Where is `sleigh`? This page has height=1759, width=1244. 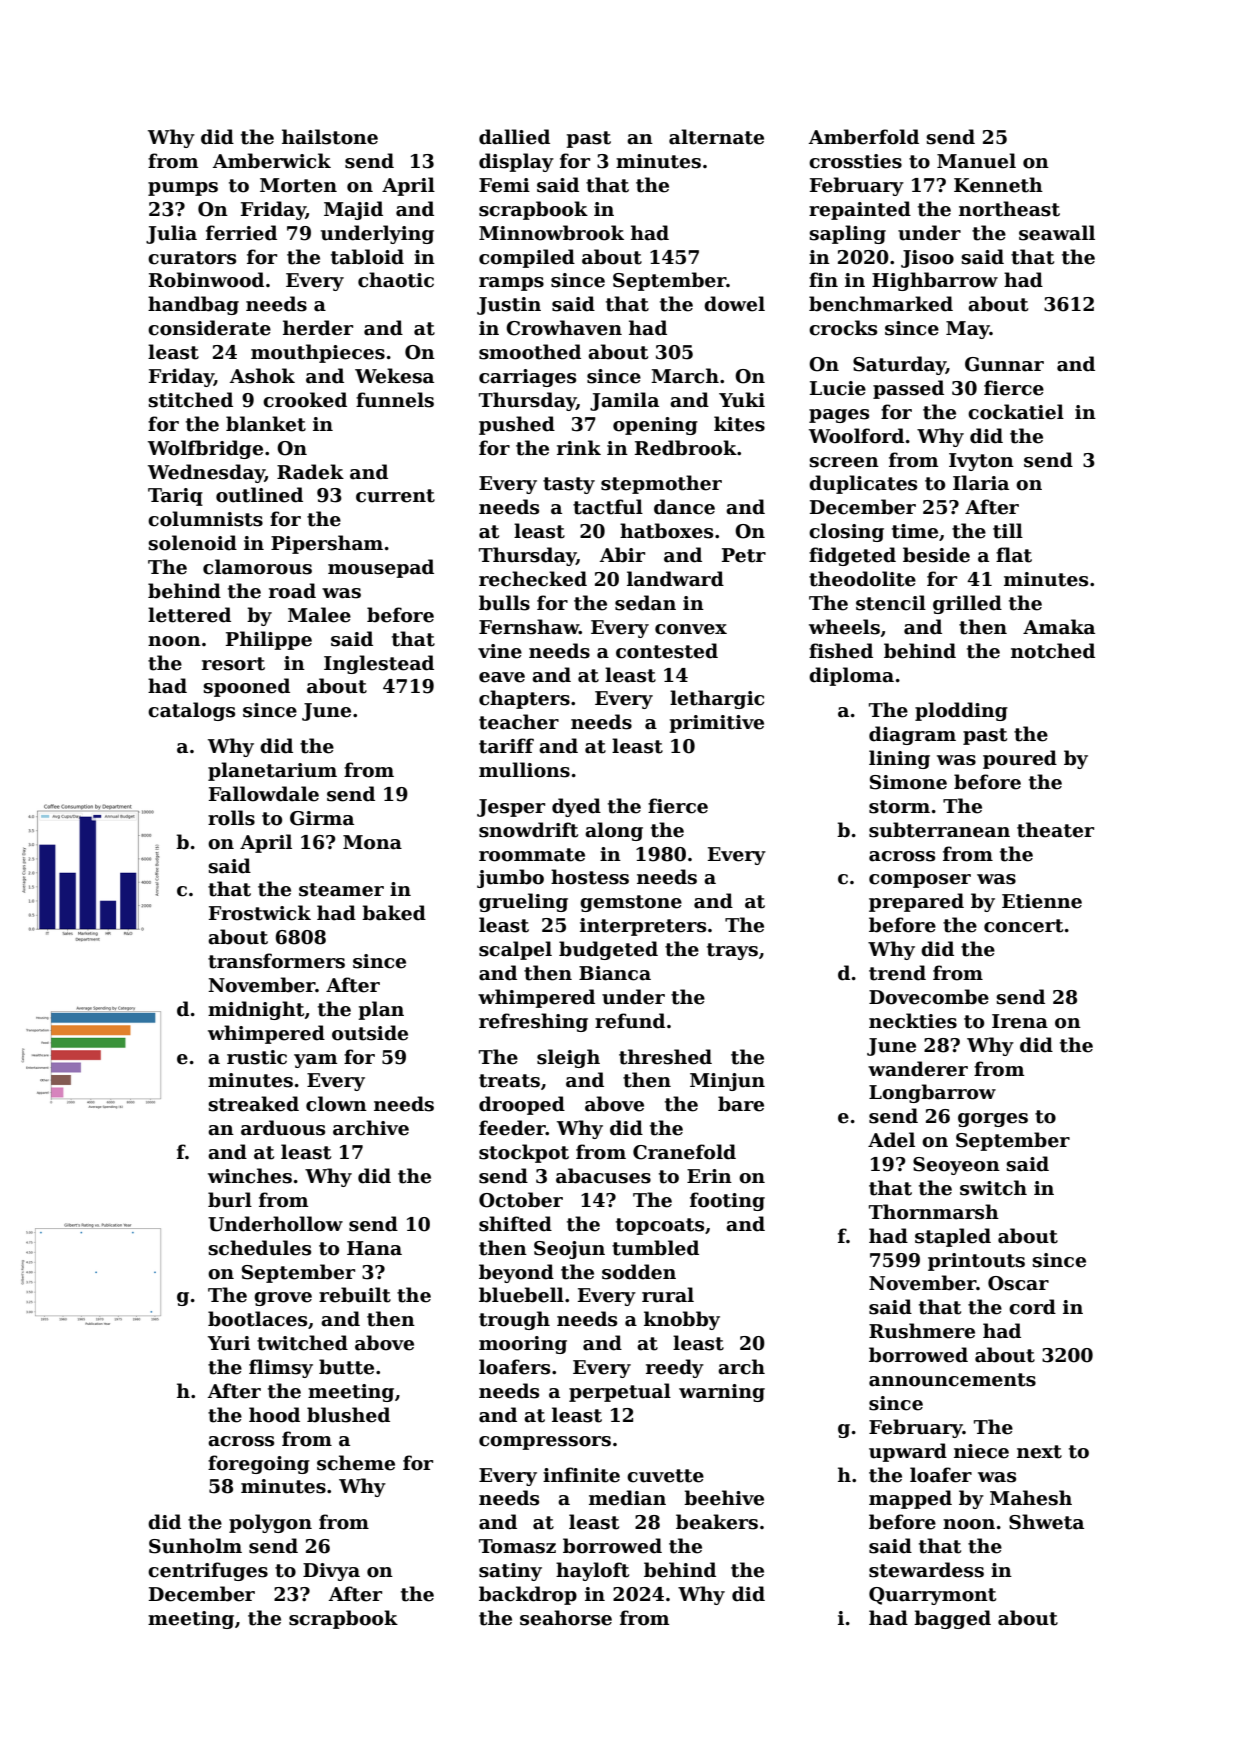
sleigh is located at coordinates (568, 1058).
